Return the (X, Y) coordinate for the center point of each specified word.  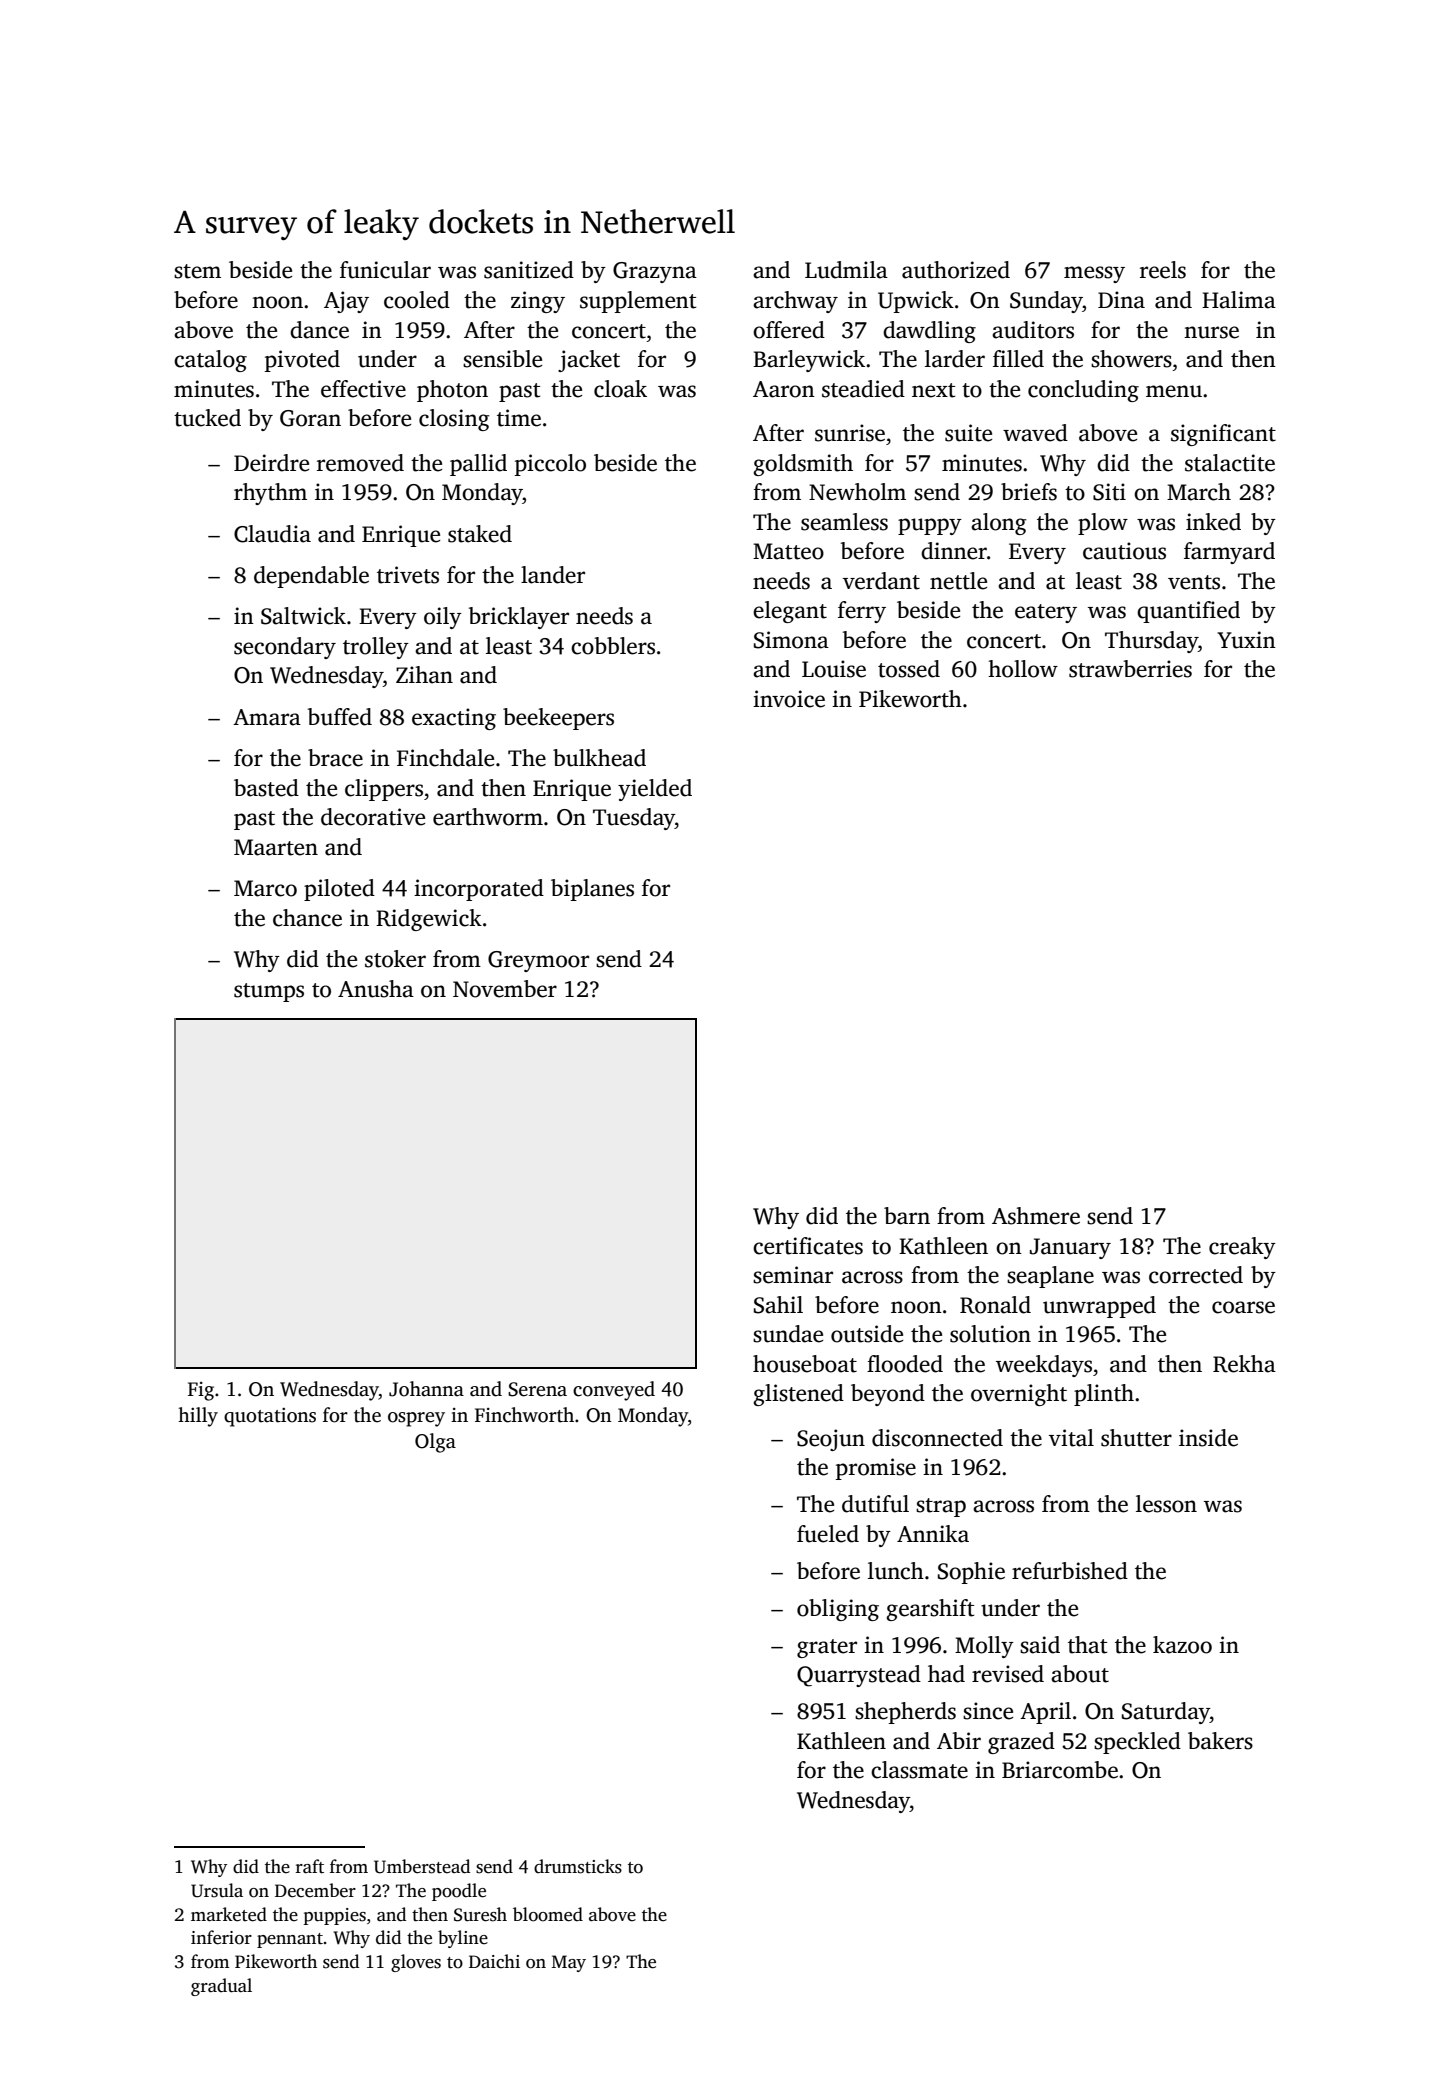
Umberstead (422, 1866)
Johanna (426, 1389)
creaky (1242, 1248)
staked (480, 534)
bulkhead (599, 758)
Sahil (778, 1305)
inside (1208, 1438)
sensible (502, 359)
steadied (863, 389)
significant (1223, 435)
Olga (435, 1443)
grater (827, 1648)
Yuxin (1246, 640)
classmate (919, 1770)
